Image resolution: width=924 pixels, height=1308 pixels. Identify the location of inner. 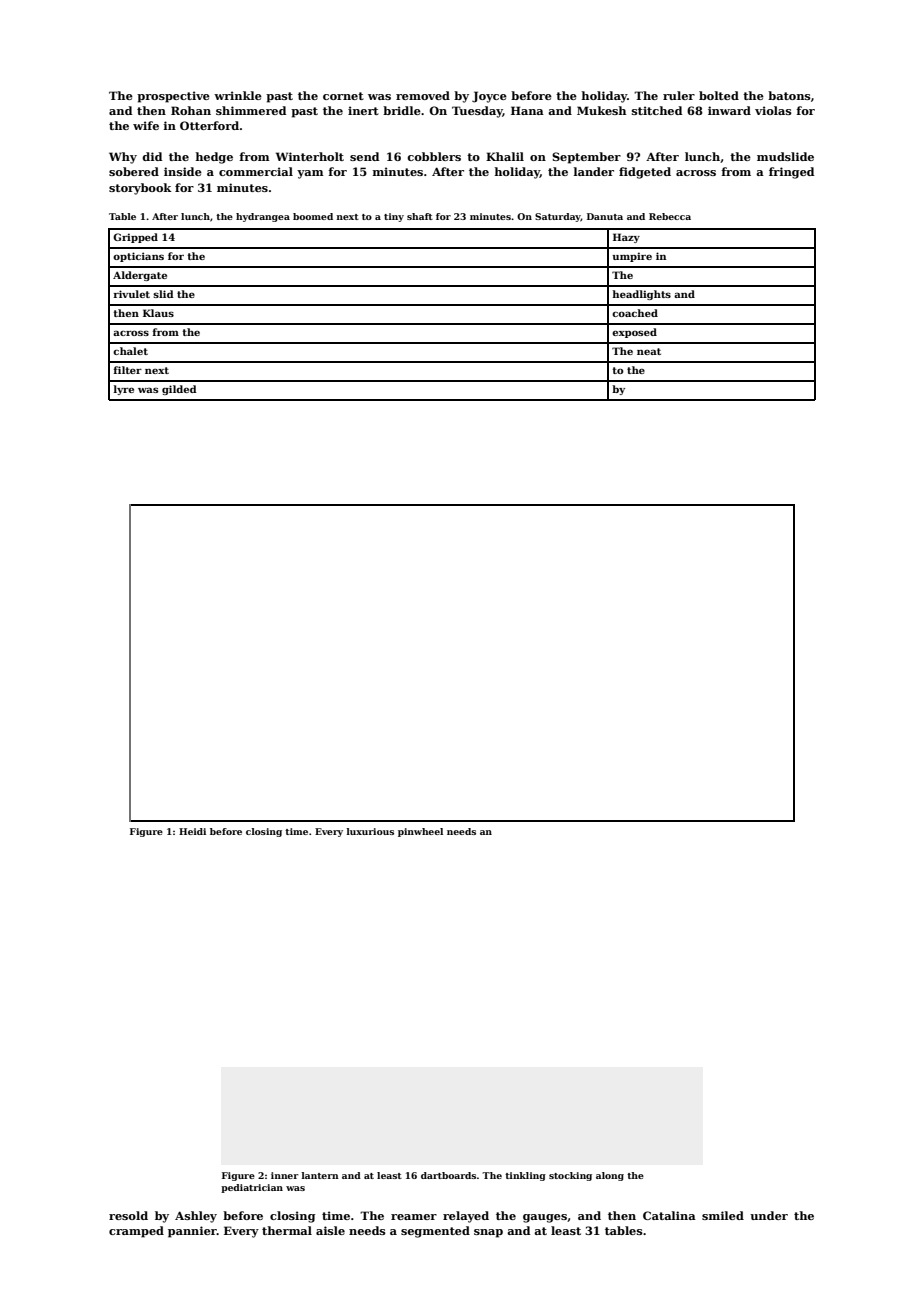
(284, 1175).
